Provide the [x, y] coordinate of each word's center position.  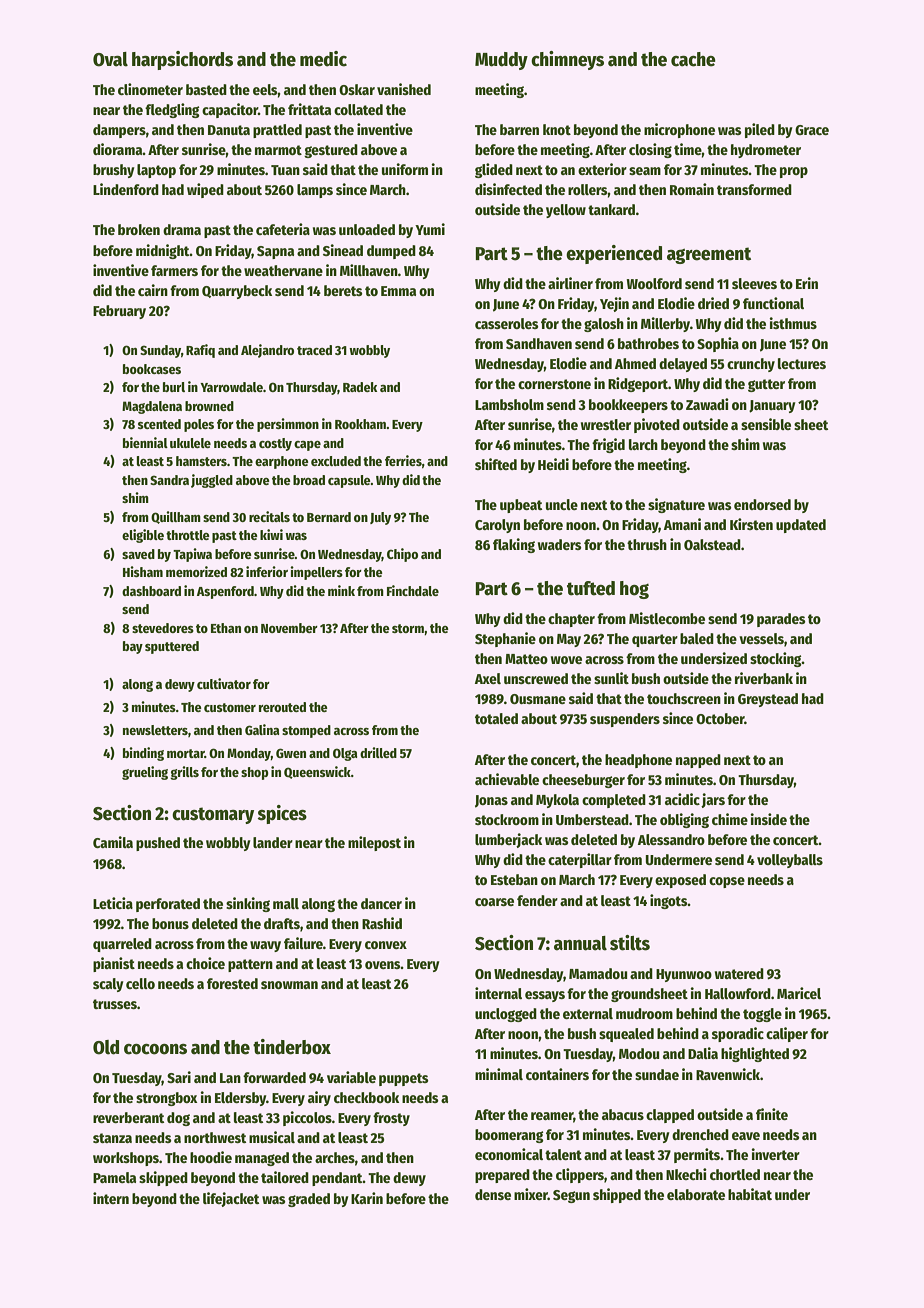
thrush [647, 544]
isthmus [793, 323]
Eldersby [240, 1099]
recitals [269, 516]
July [380, 518]
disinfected [508, 189]
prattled [277, 131]
